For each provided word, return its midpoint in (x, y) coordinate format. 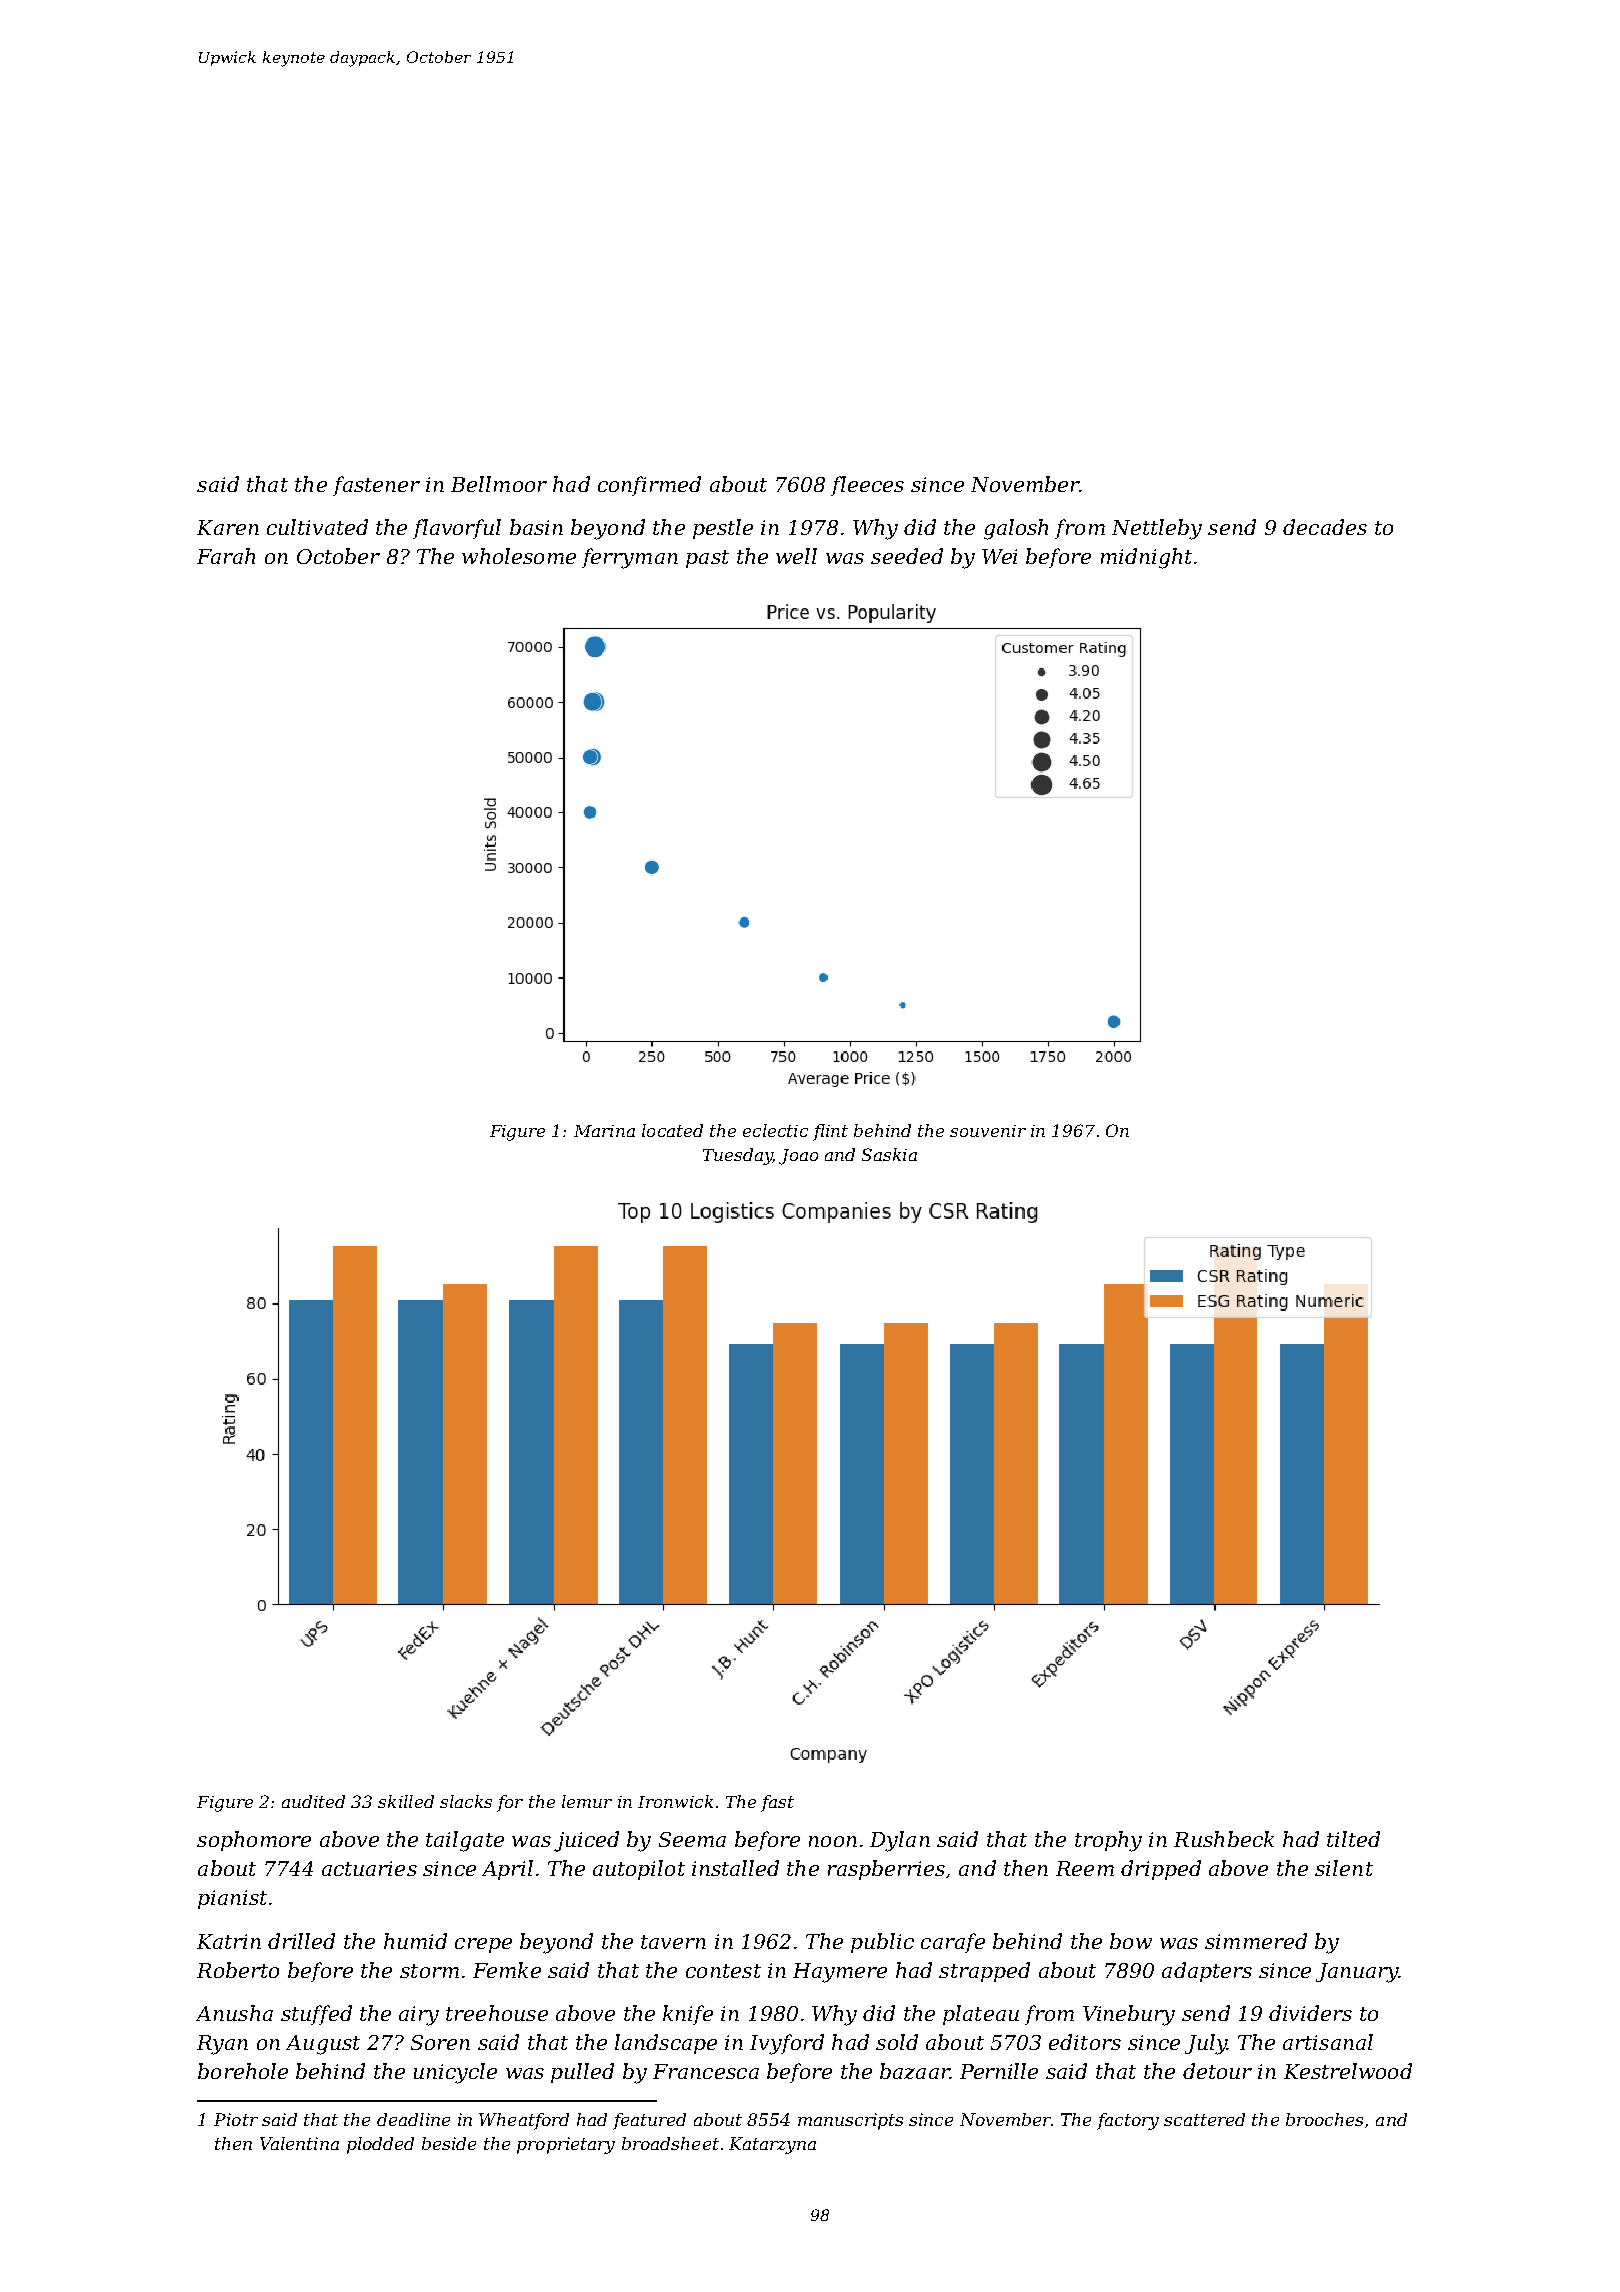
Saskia (889, 1154)
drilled (301, 1941)
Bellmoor (499, 484)
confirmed (649, 486)
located (672, 1130)
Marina (604, 1131)
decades (1325, 527)
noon (833, 1841)
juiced (586, 1841)
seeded (907, 556)
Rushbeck (1224, 1839)
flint (830, 1132)
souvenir (988, 1131)
